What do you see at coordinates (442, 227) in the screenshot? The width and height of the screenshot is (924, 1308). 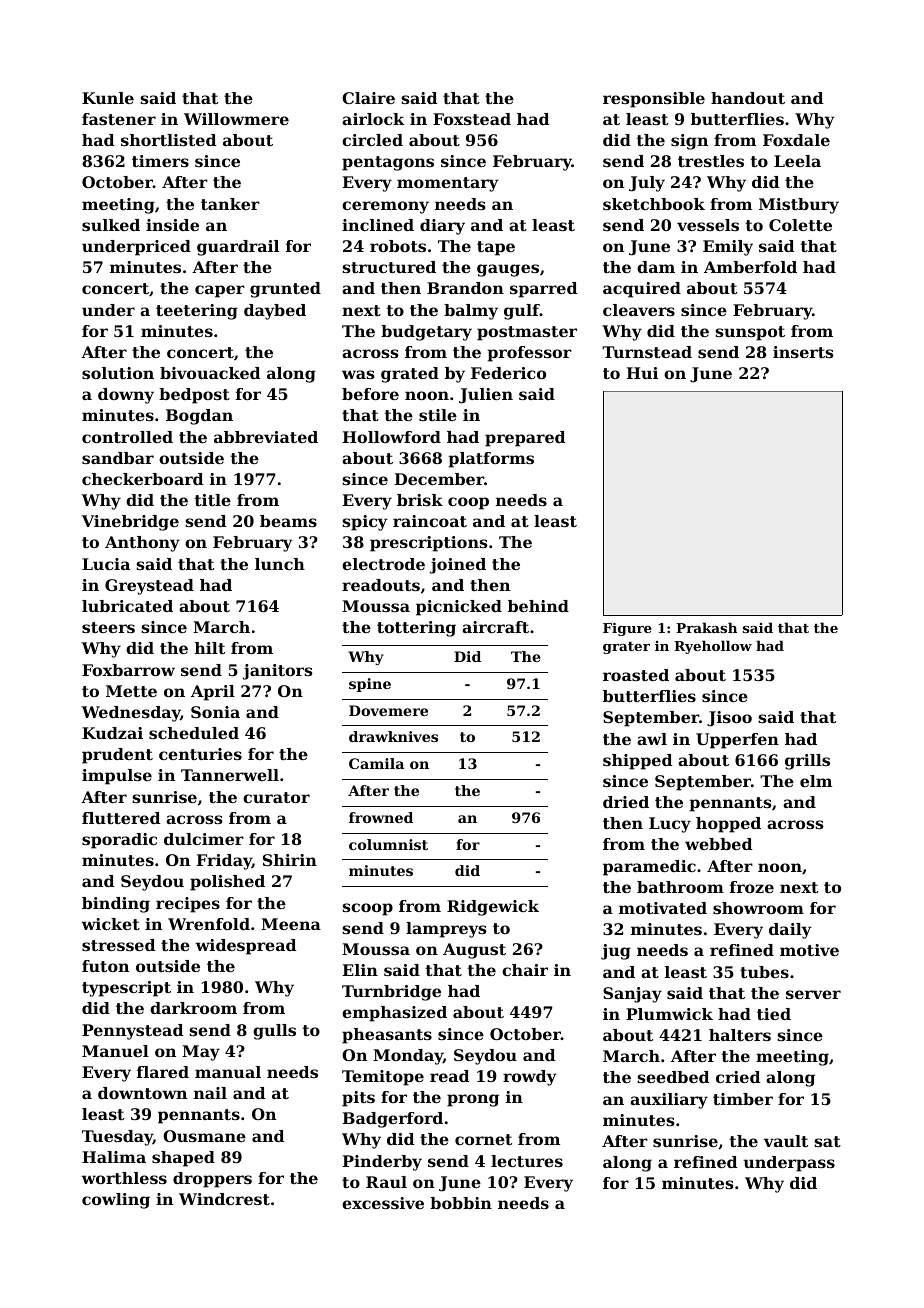 I see `diary` at bounding box center [442, 227].
